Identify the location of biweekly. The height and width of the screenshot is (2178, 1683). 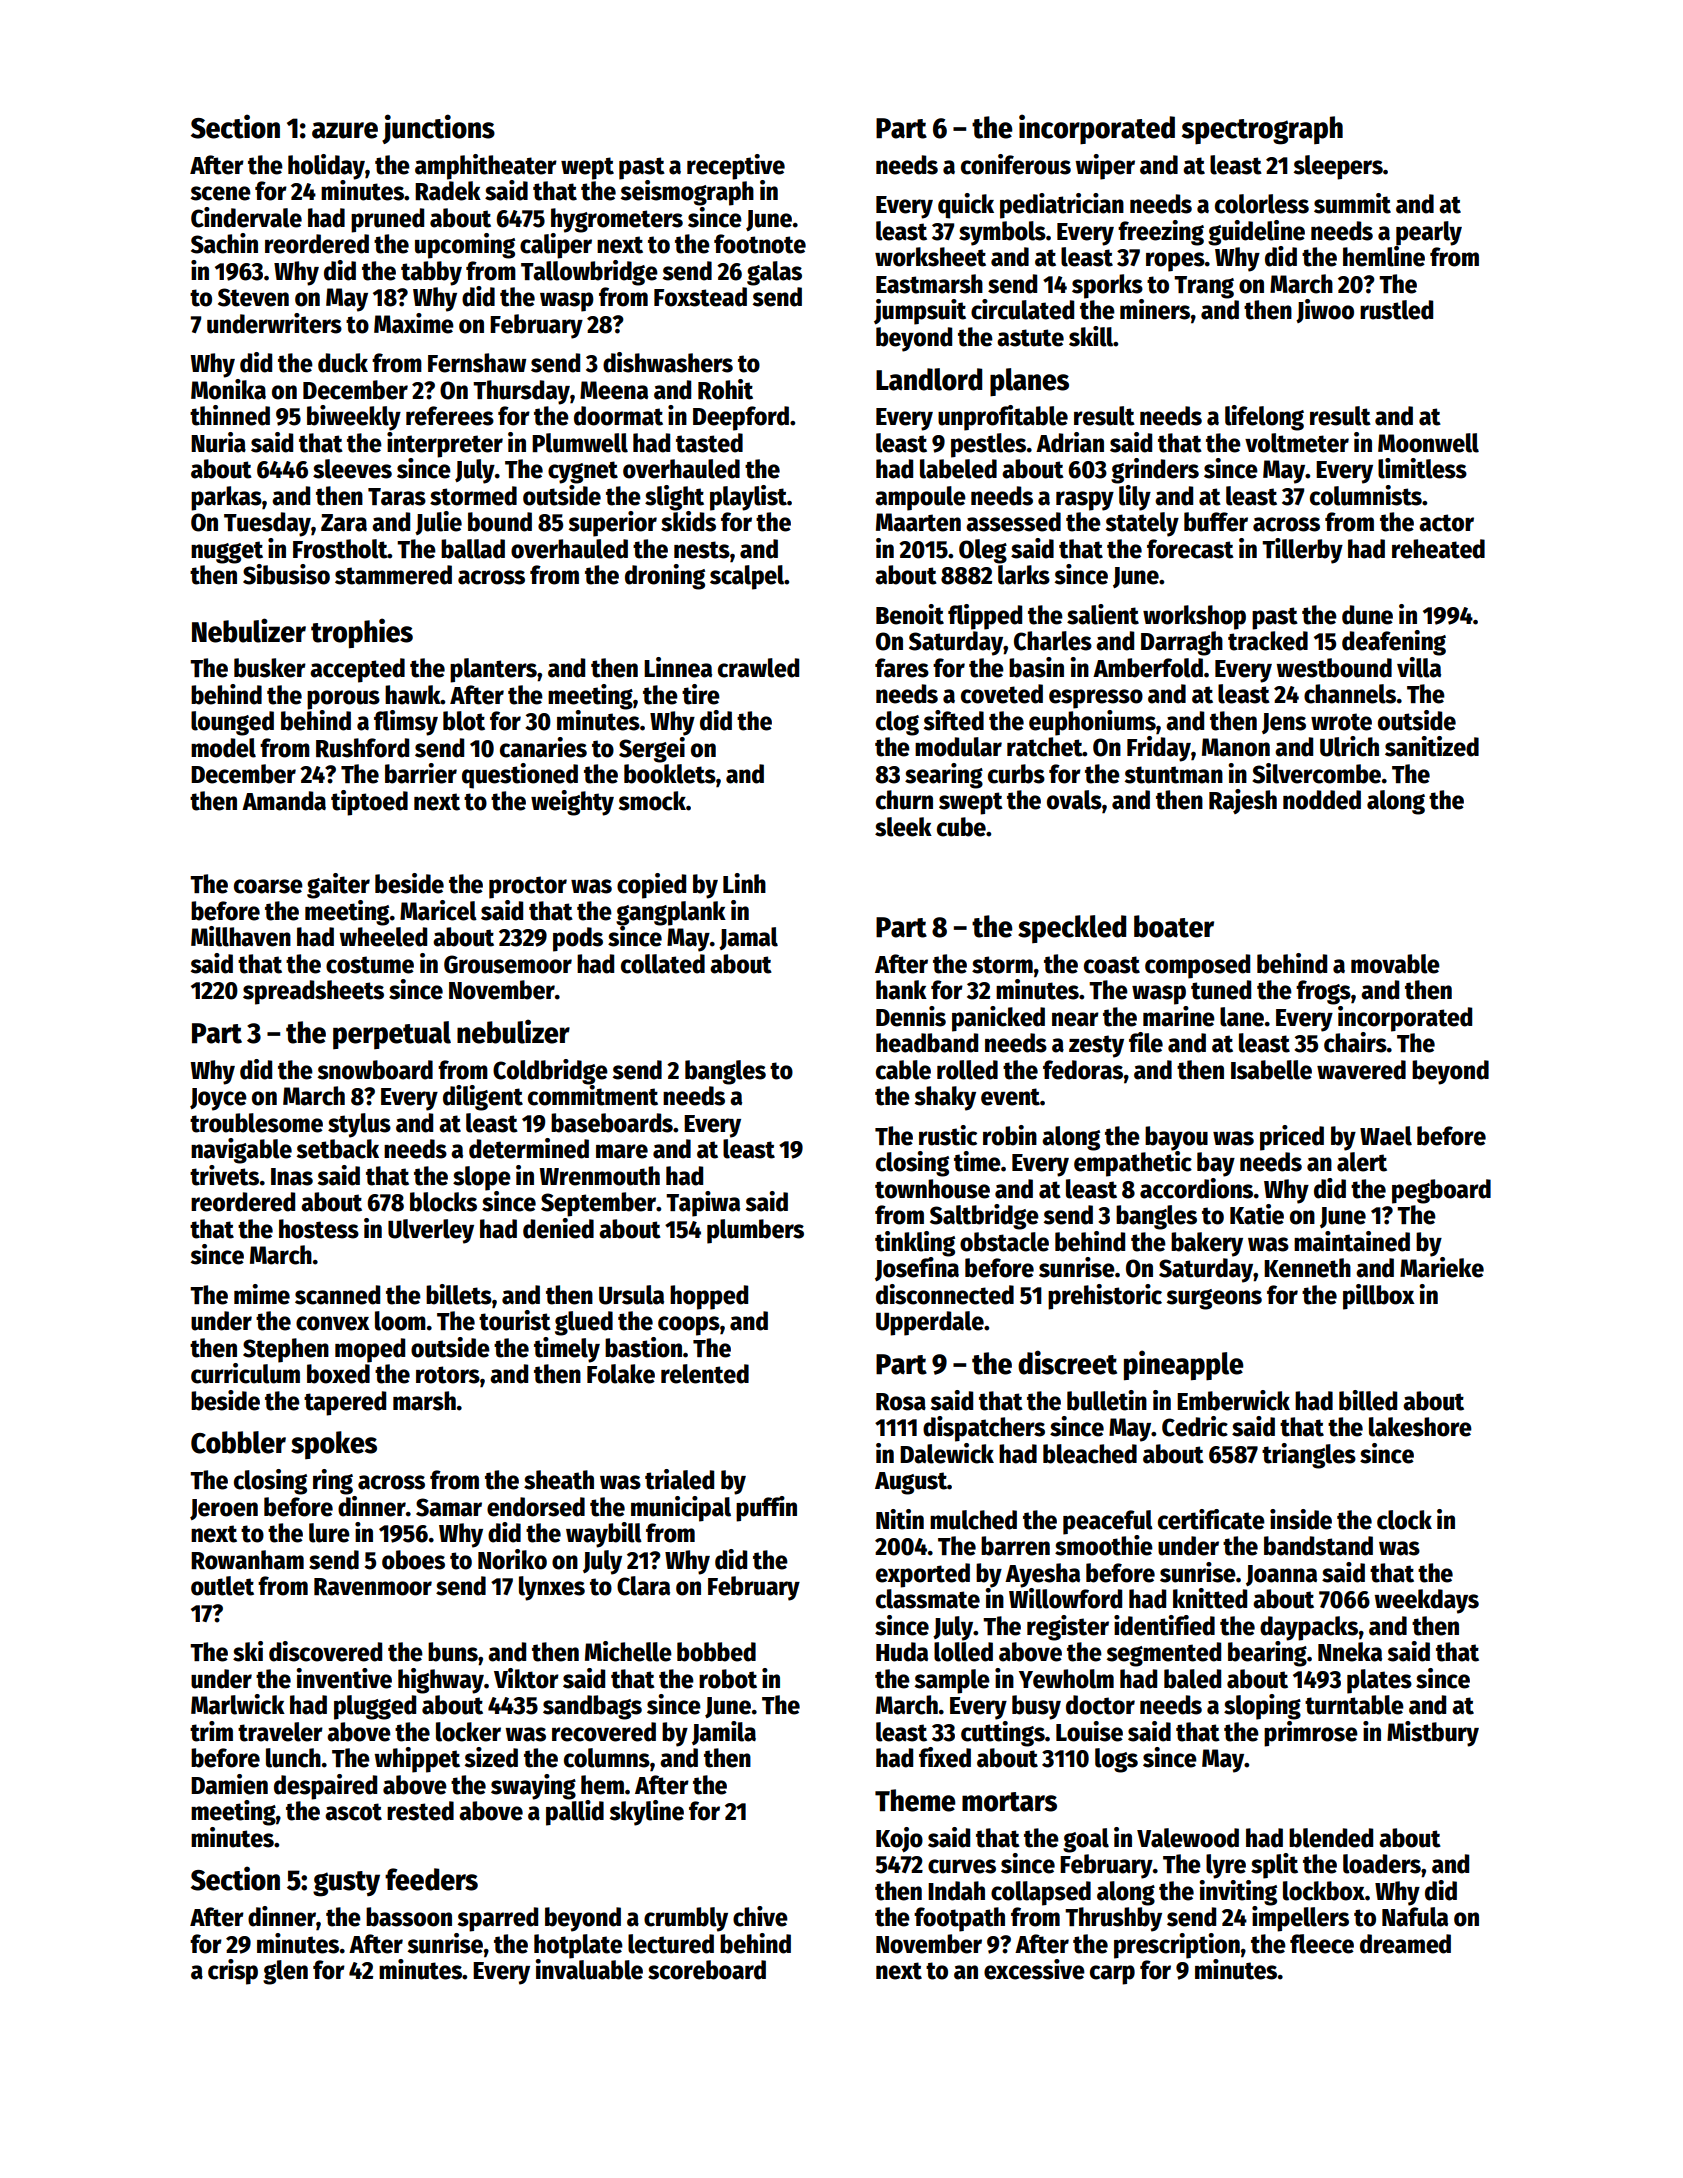
(354, 418).
